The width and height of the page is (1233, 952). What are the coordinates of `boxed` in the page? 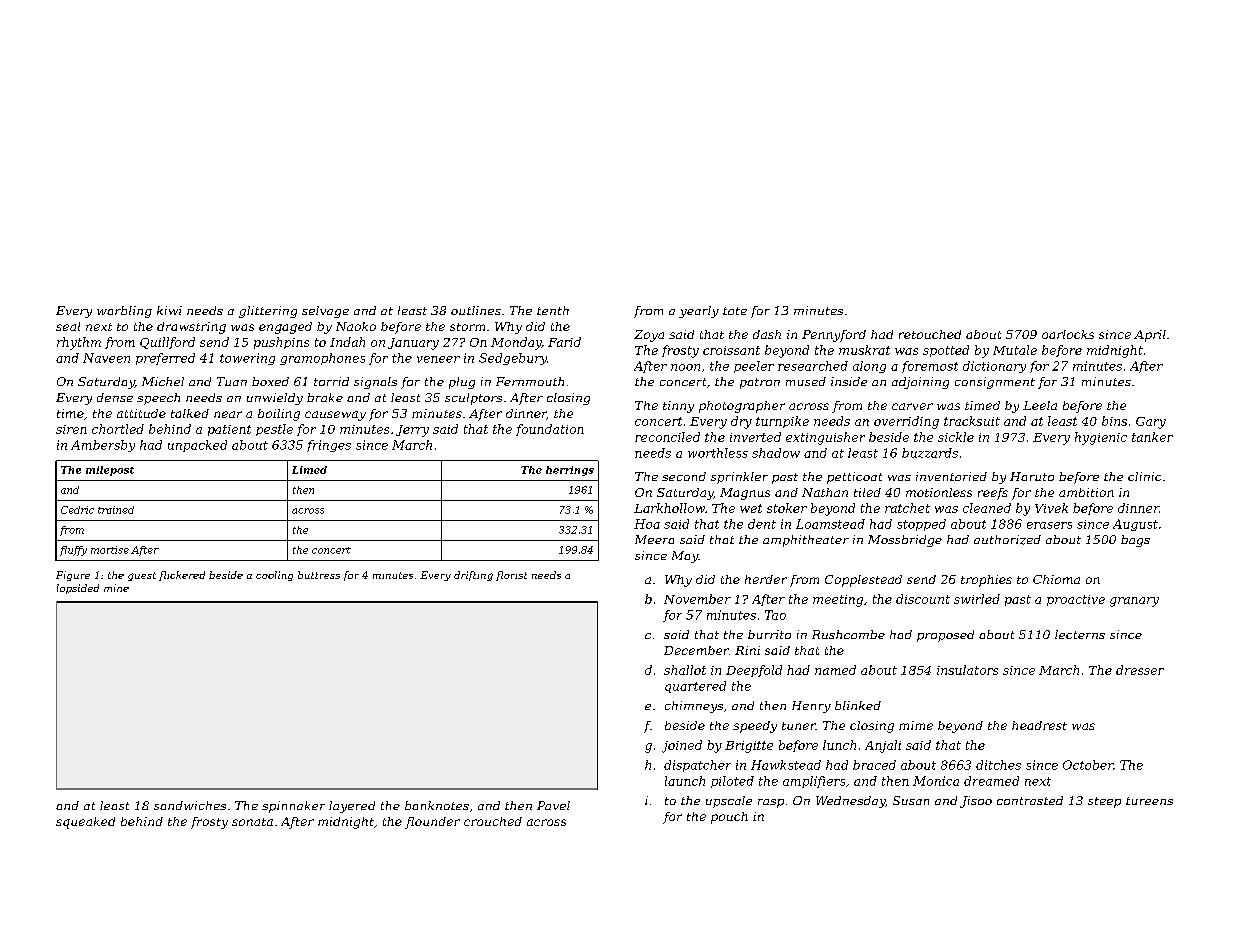 It's located at (270, 381).
